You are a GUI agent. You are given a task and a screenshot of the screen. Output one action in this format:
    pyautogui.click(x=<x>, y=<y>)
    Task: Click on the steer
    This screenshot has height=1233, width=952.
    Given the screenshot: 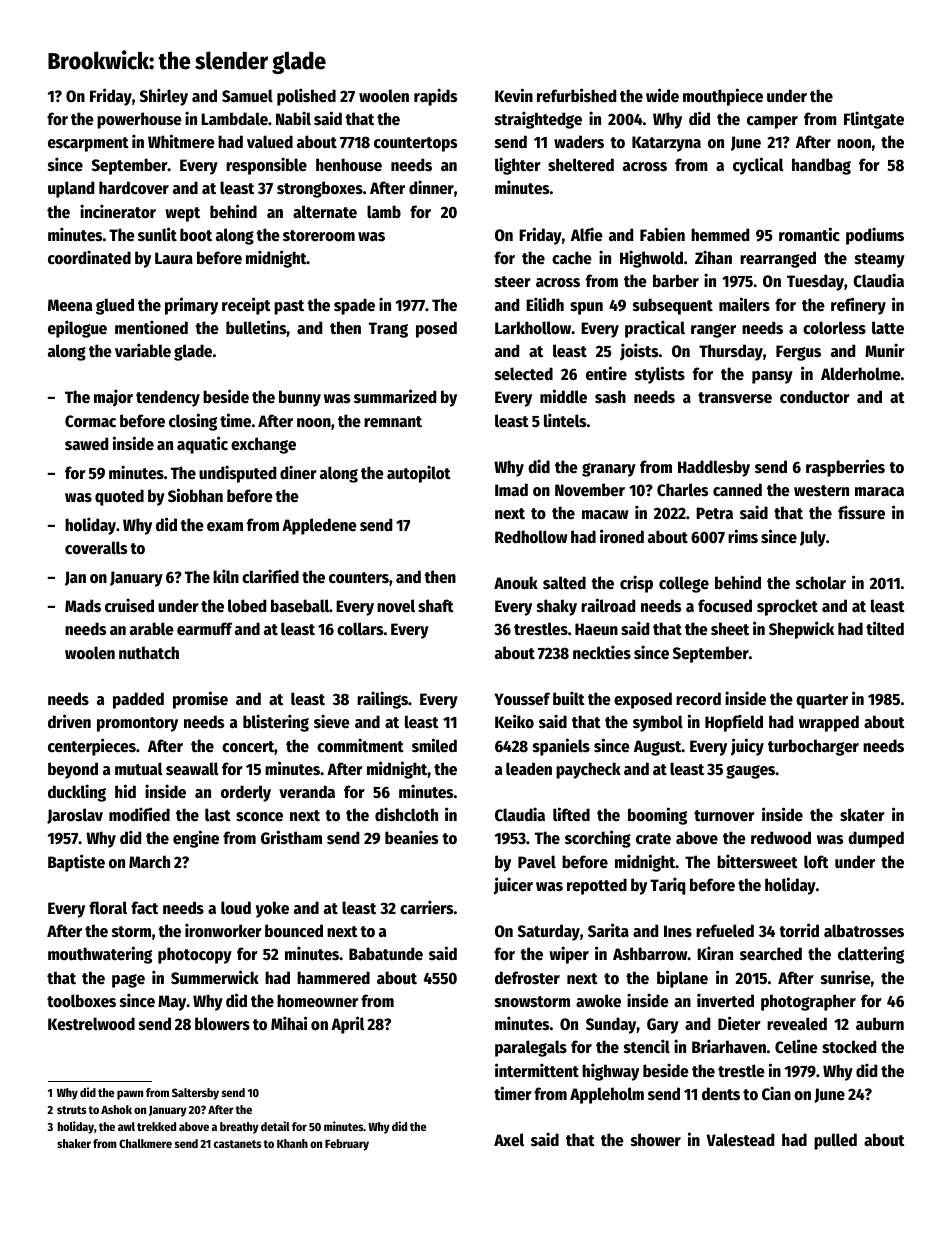 What is the action you would take?
    pyautogui.click(x=513, y=282)
